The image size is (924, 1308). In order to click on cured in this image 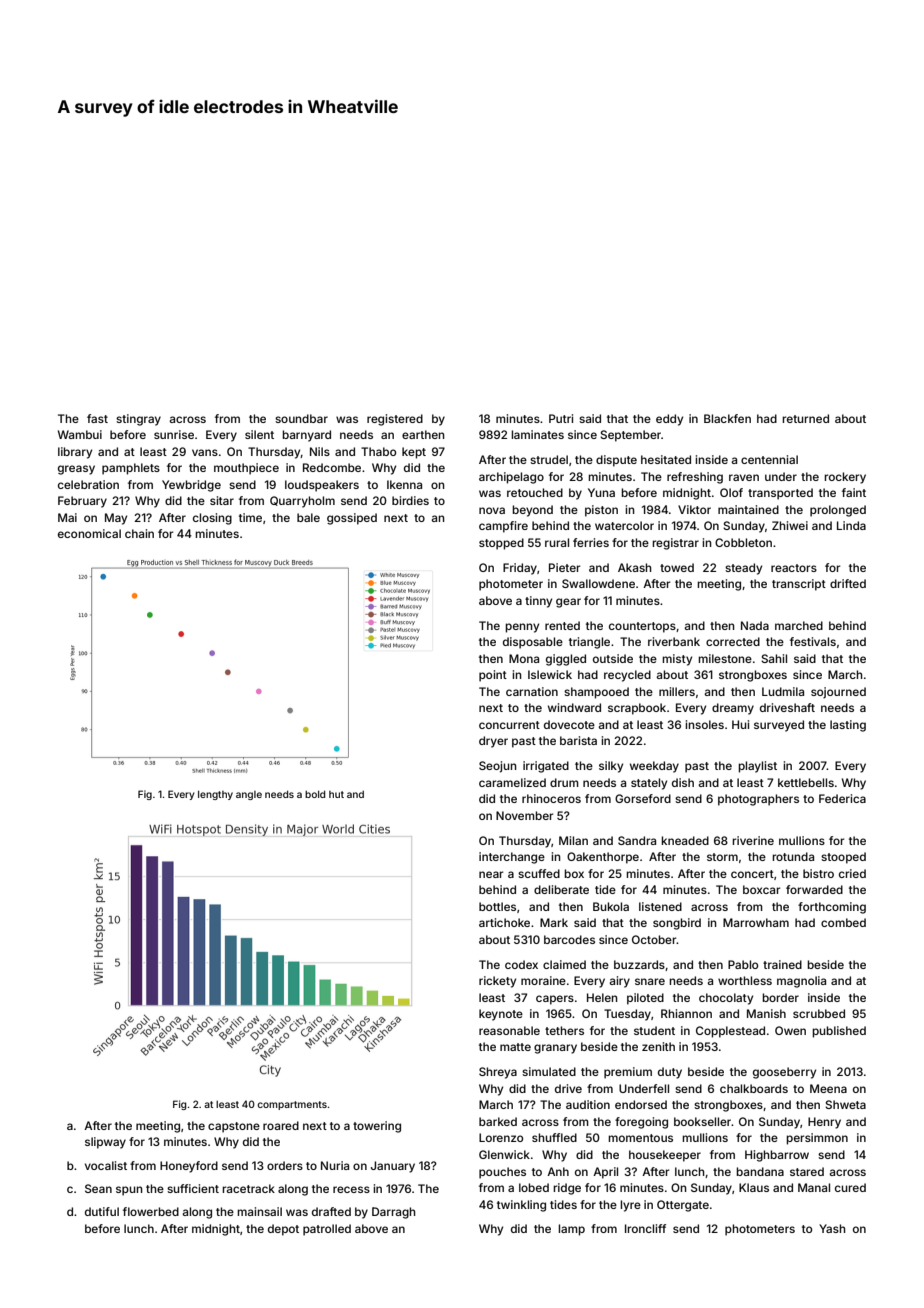, I will do `click(850, 1187)`.
